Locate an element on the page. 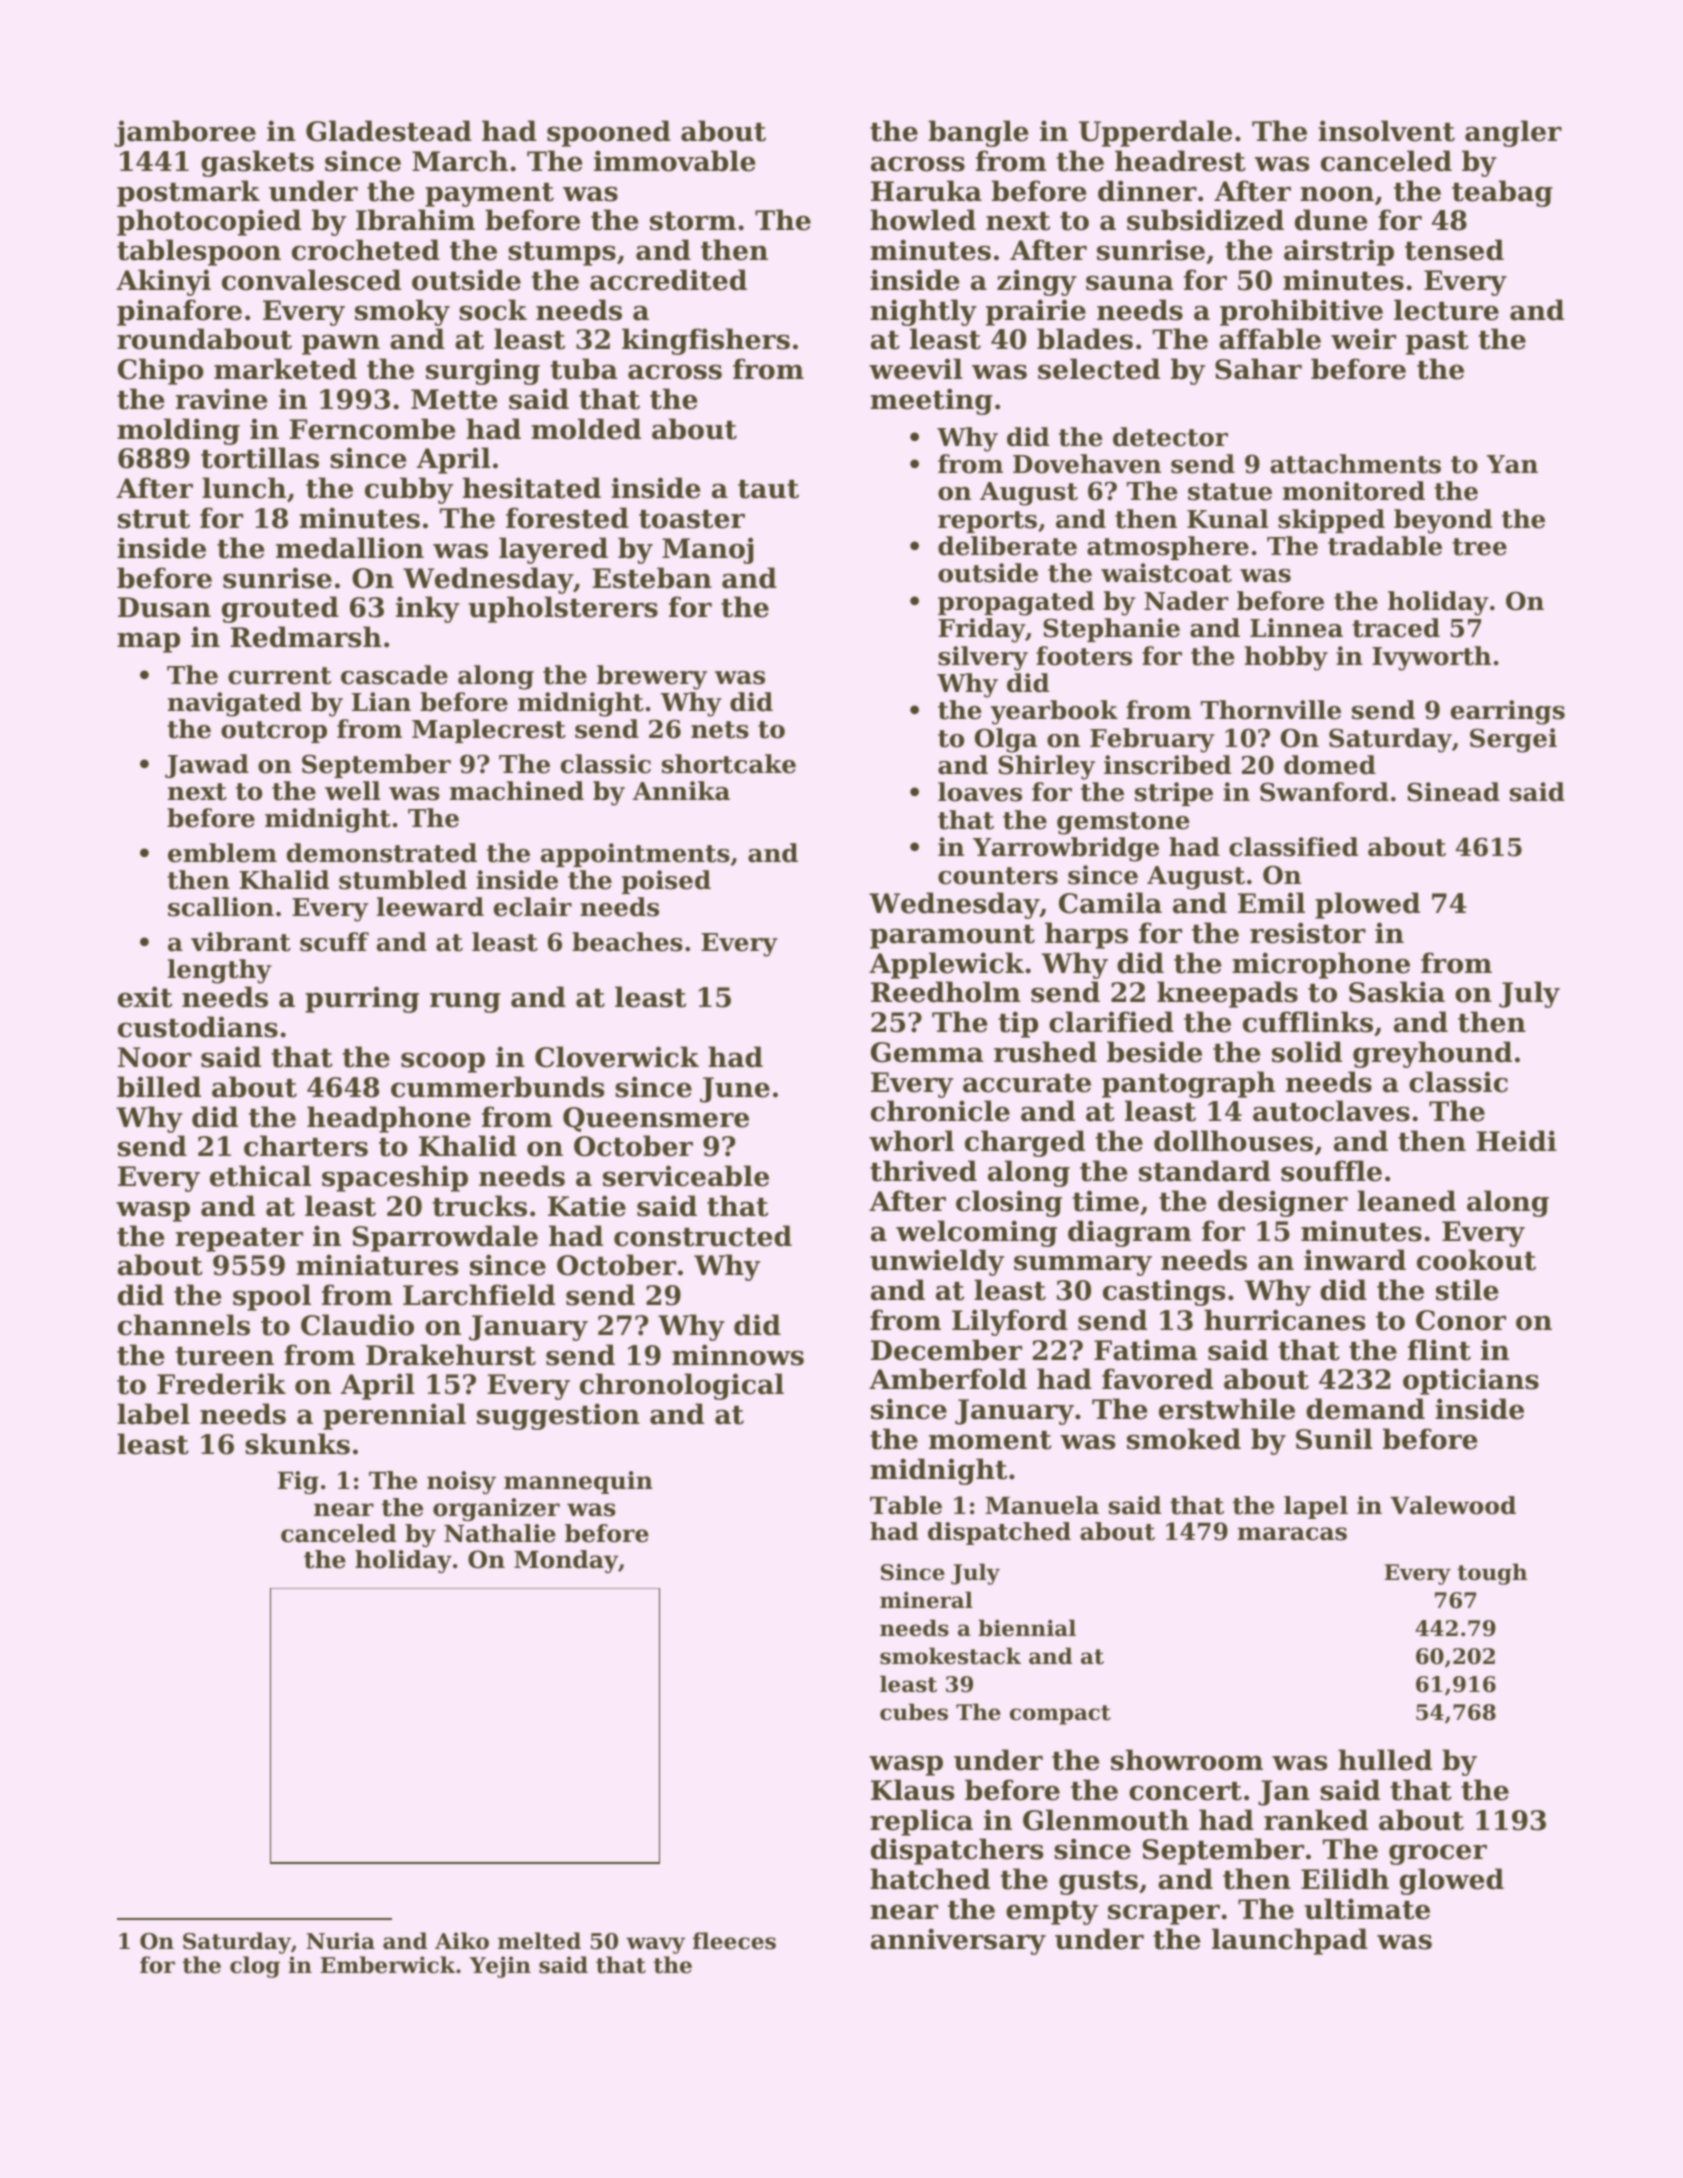 This image has height=2178, width=1683. lapel is located at coordinates (1316, 1507).
